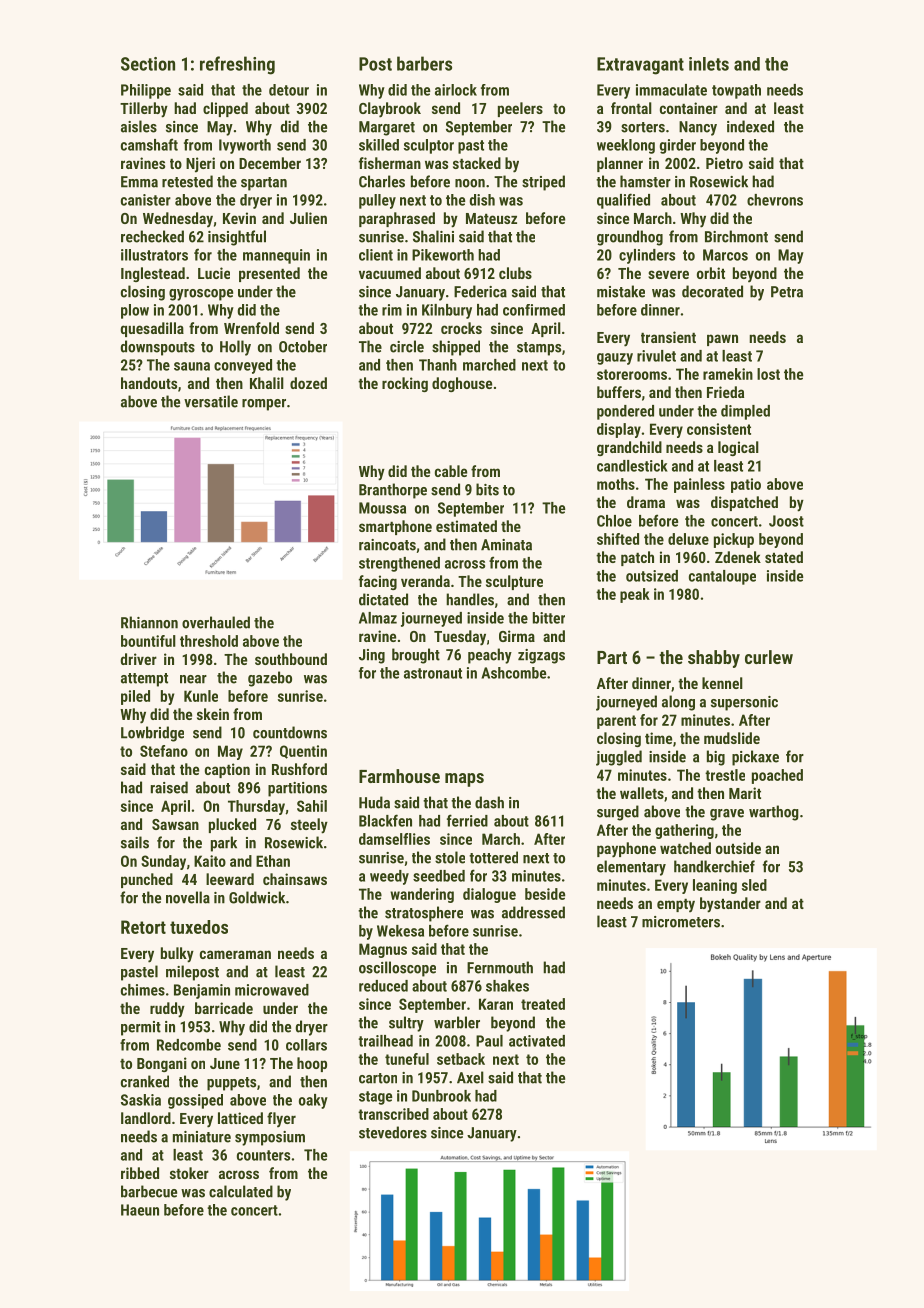 This screenshot has height=1308, width=924. What do you see at coordinates (461, 1059) in the screenshot?
I see `setback` at bounding box center [461, 1059].
